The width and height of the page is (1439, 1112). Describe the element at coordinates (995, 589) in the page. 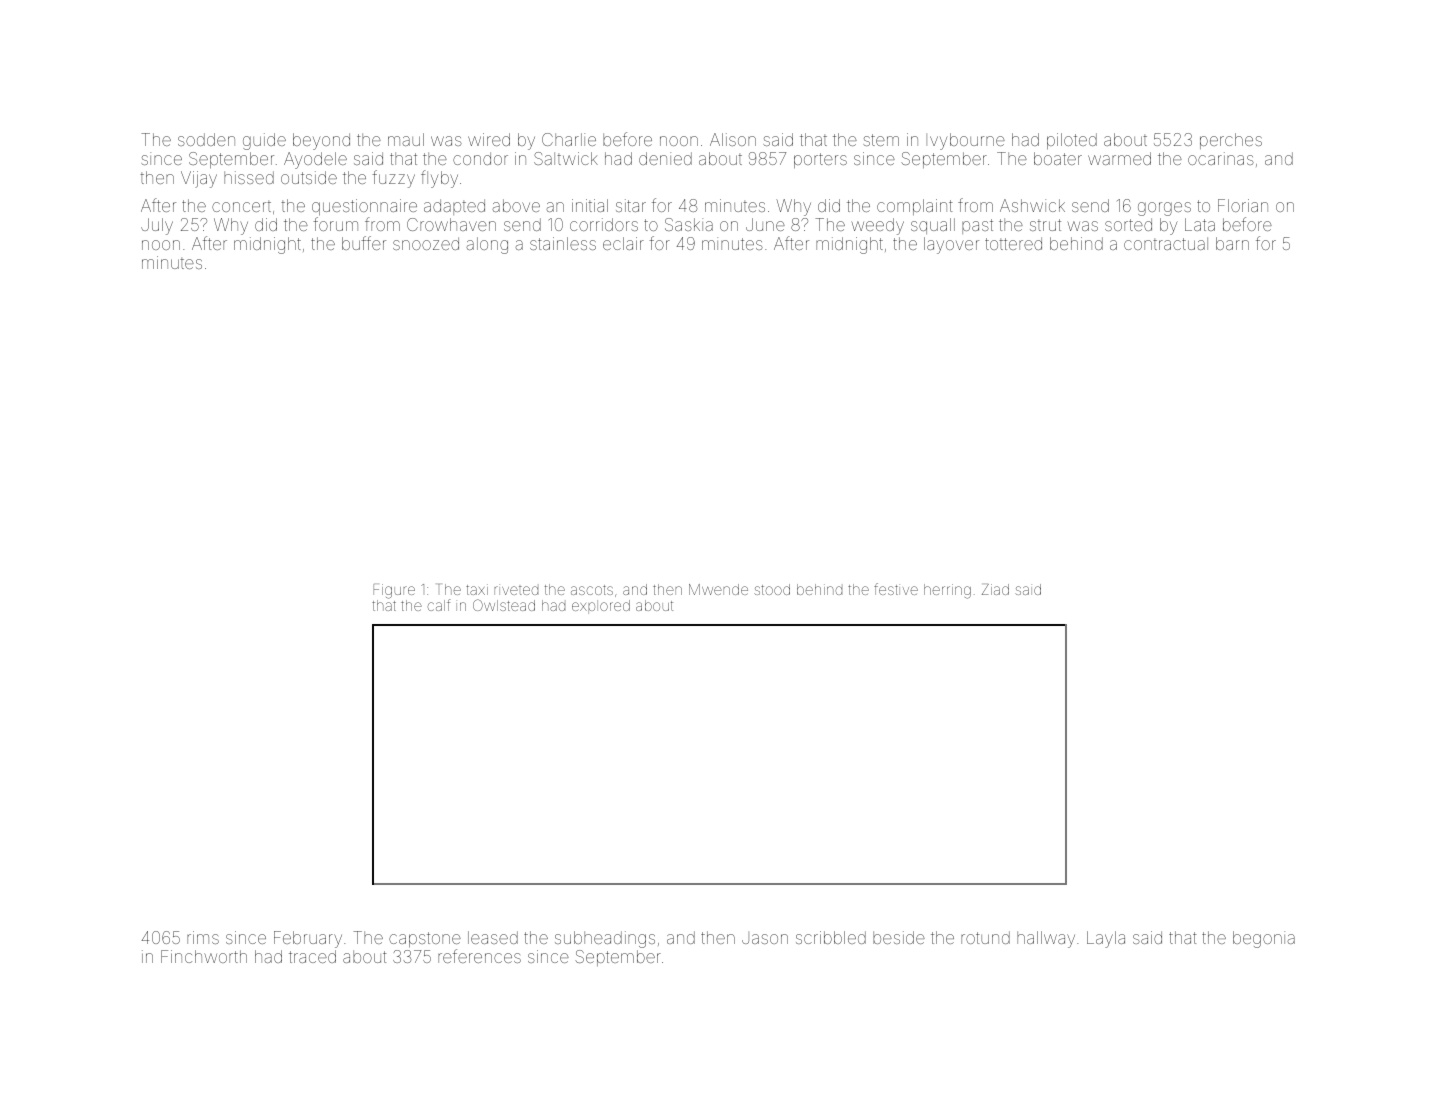

I see `Ziad` at that location.
